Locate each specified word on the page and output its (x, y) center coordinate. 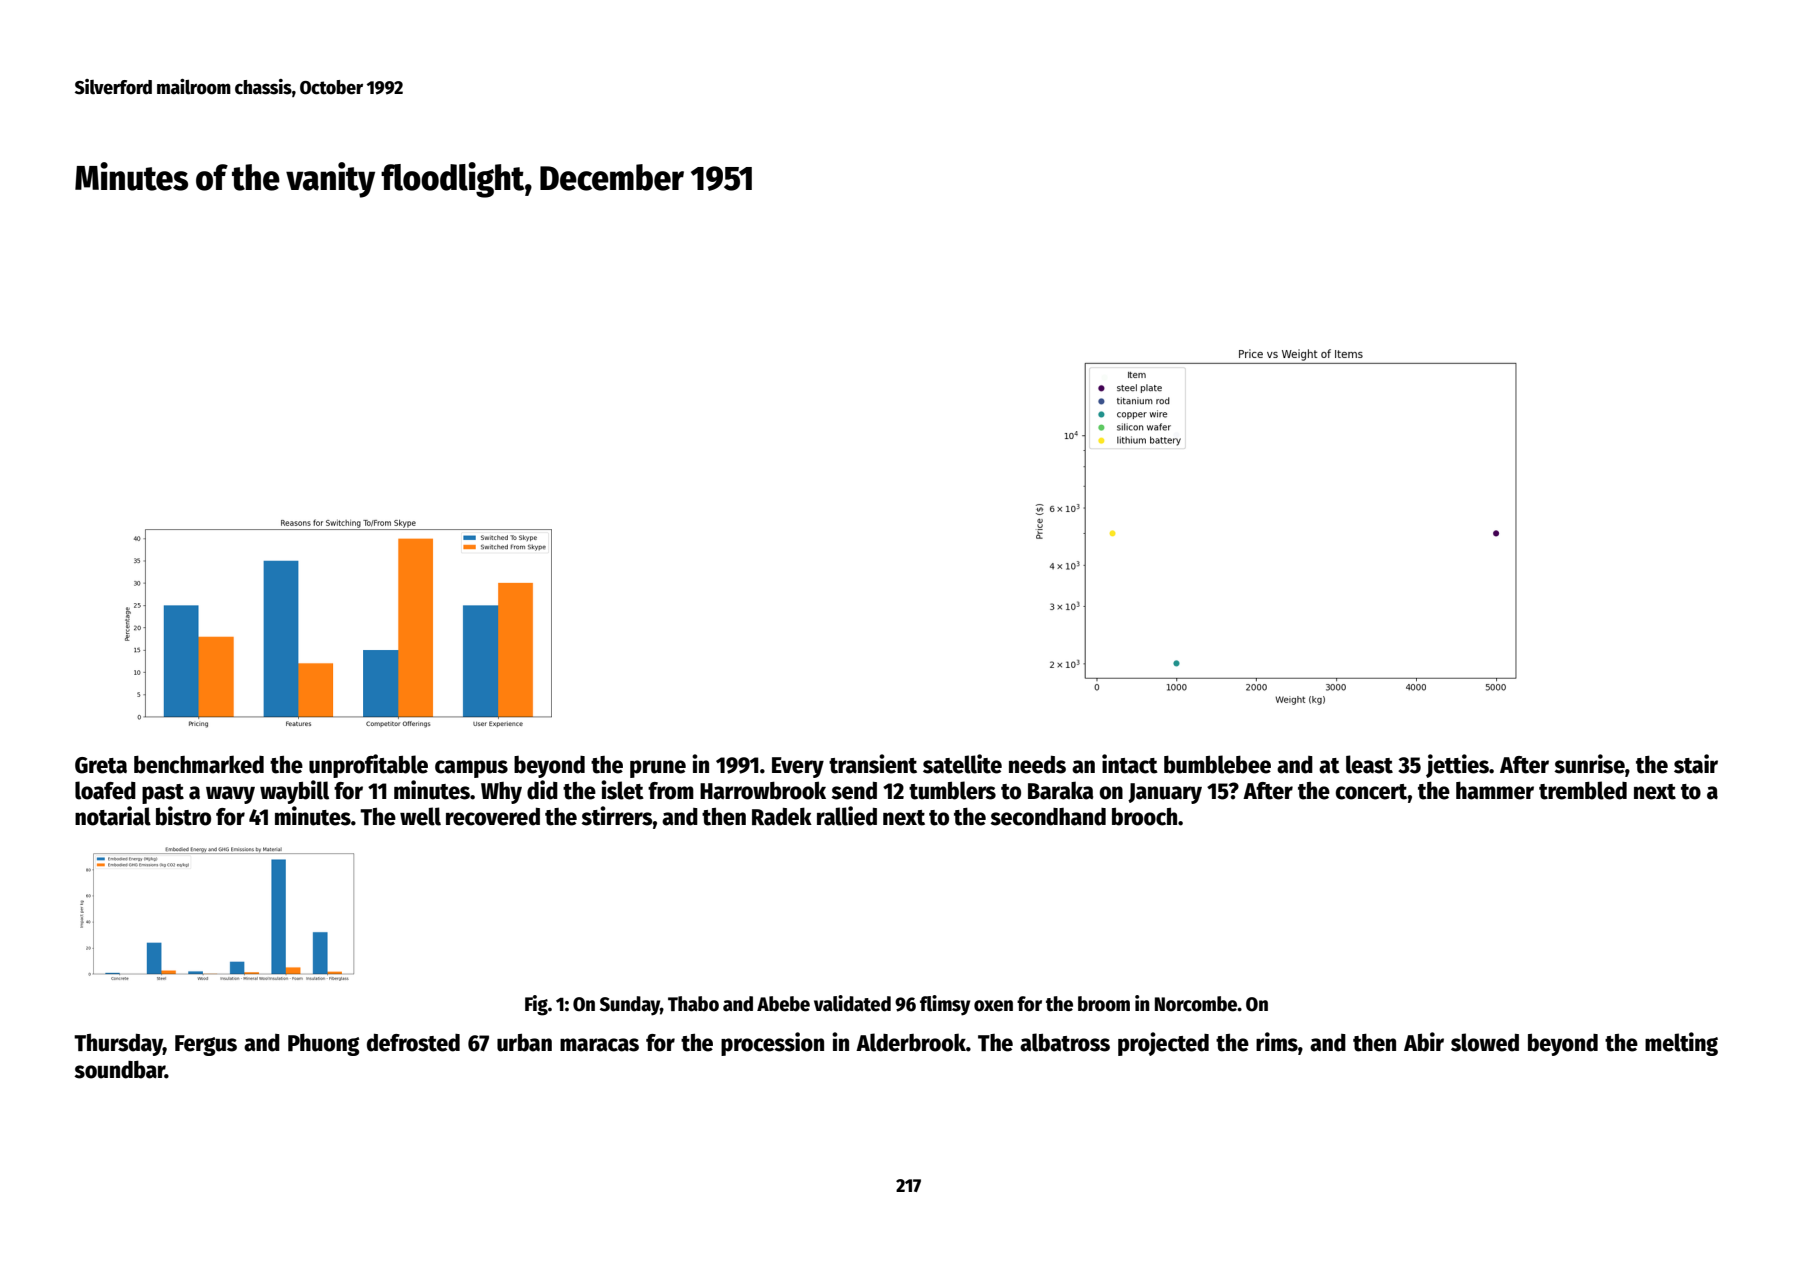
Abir (1424, 1042)
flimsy (945, 1005)
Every (798, 767)
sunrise (1589, 764)
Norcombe (1196, 1004)
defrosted (413, 1043)
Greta (101, 765)
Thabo (693, 1004)
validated (852, 1003)
